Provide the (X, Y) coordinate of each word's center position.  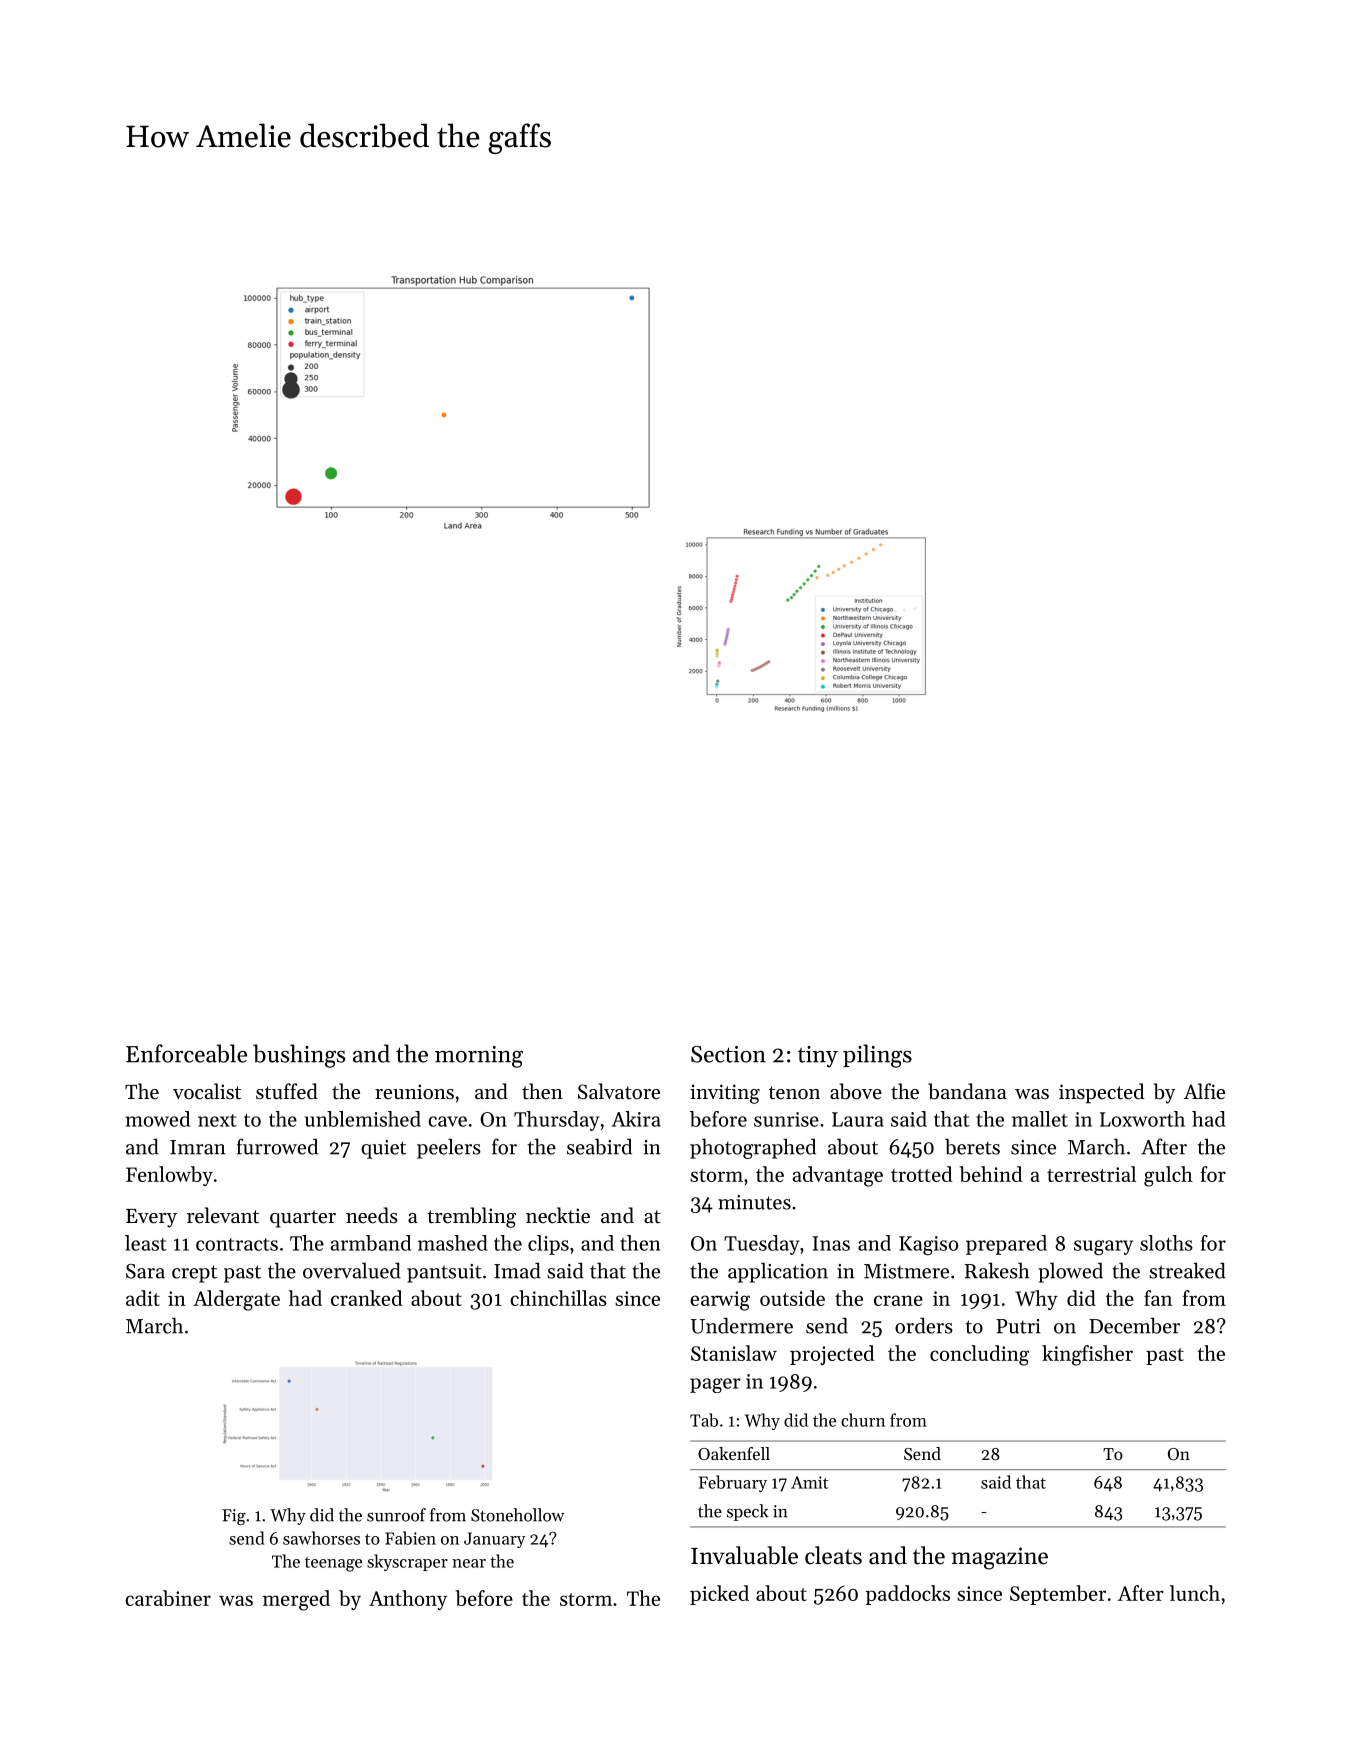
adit (143, 1298)
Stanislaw (734, 1353)
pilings (877, 1056)
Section (728, 1054)
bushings (299, 1056)
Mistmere (906, 1271)
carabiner (168, 1598)
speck (747, 1512)
